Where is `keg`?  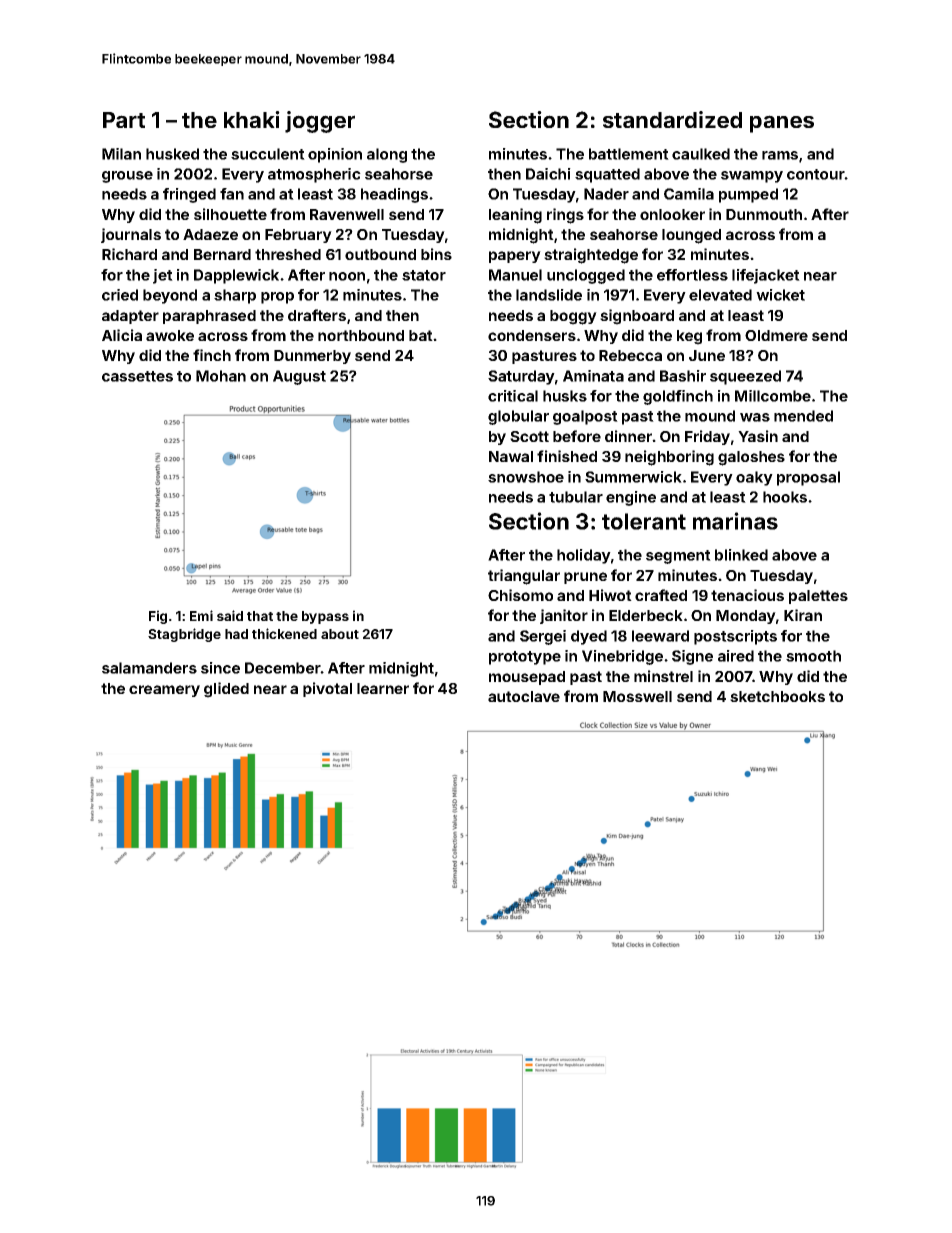 keg is located at coordinates (689, 337).
